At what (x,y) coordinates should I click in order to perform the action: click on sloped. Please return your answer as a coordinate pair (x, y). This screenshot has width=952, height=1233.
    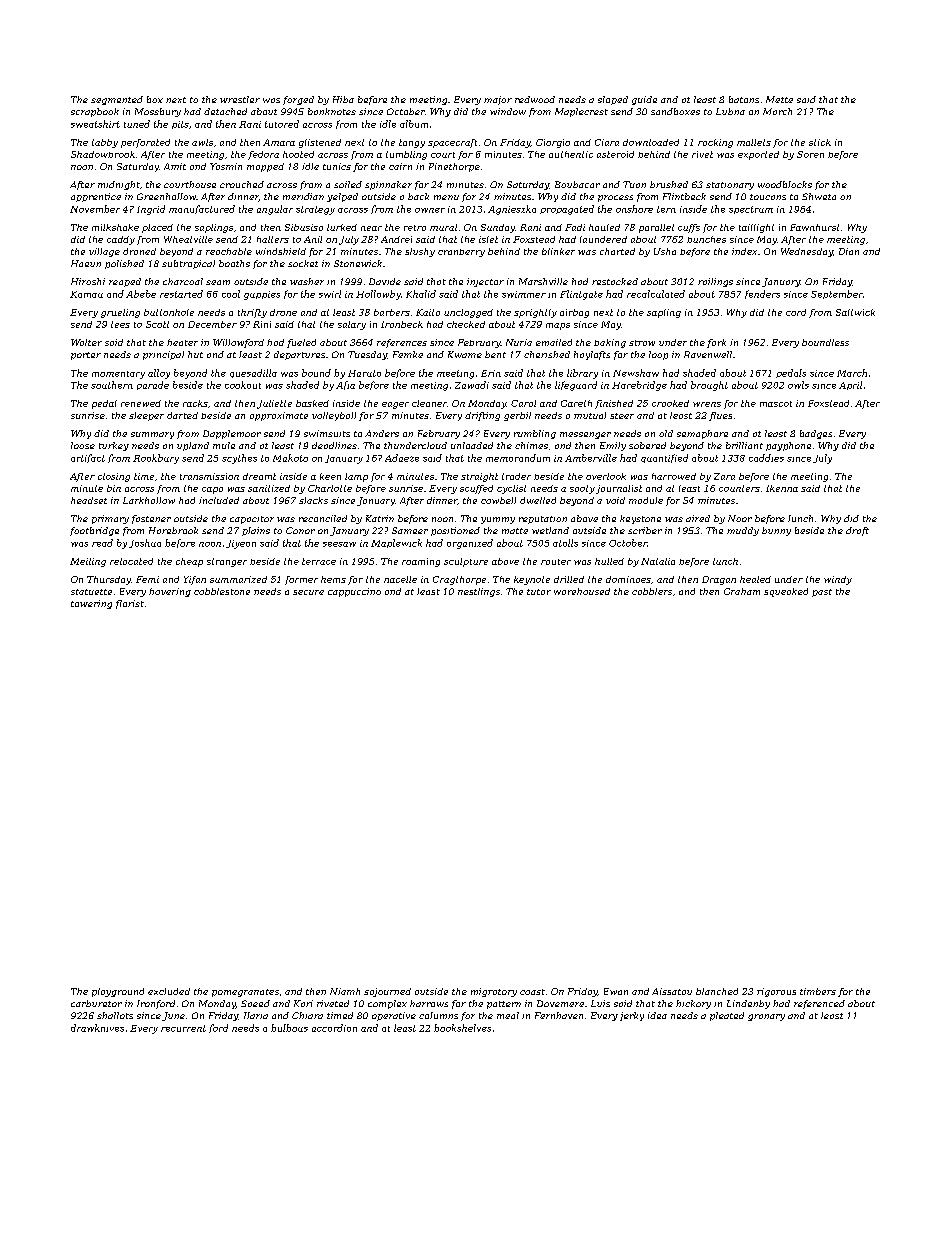
    Looking at the image, I should click on (613, 100).
